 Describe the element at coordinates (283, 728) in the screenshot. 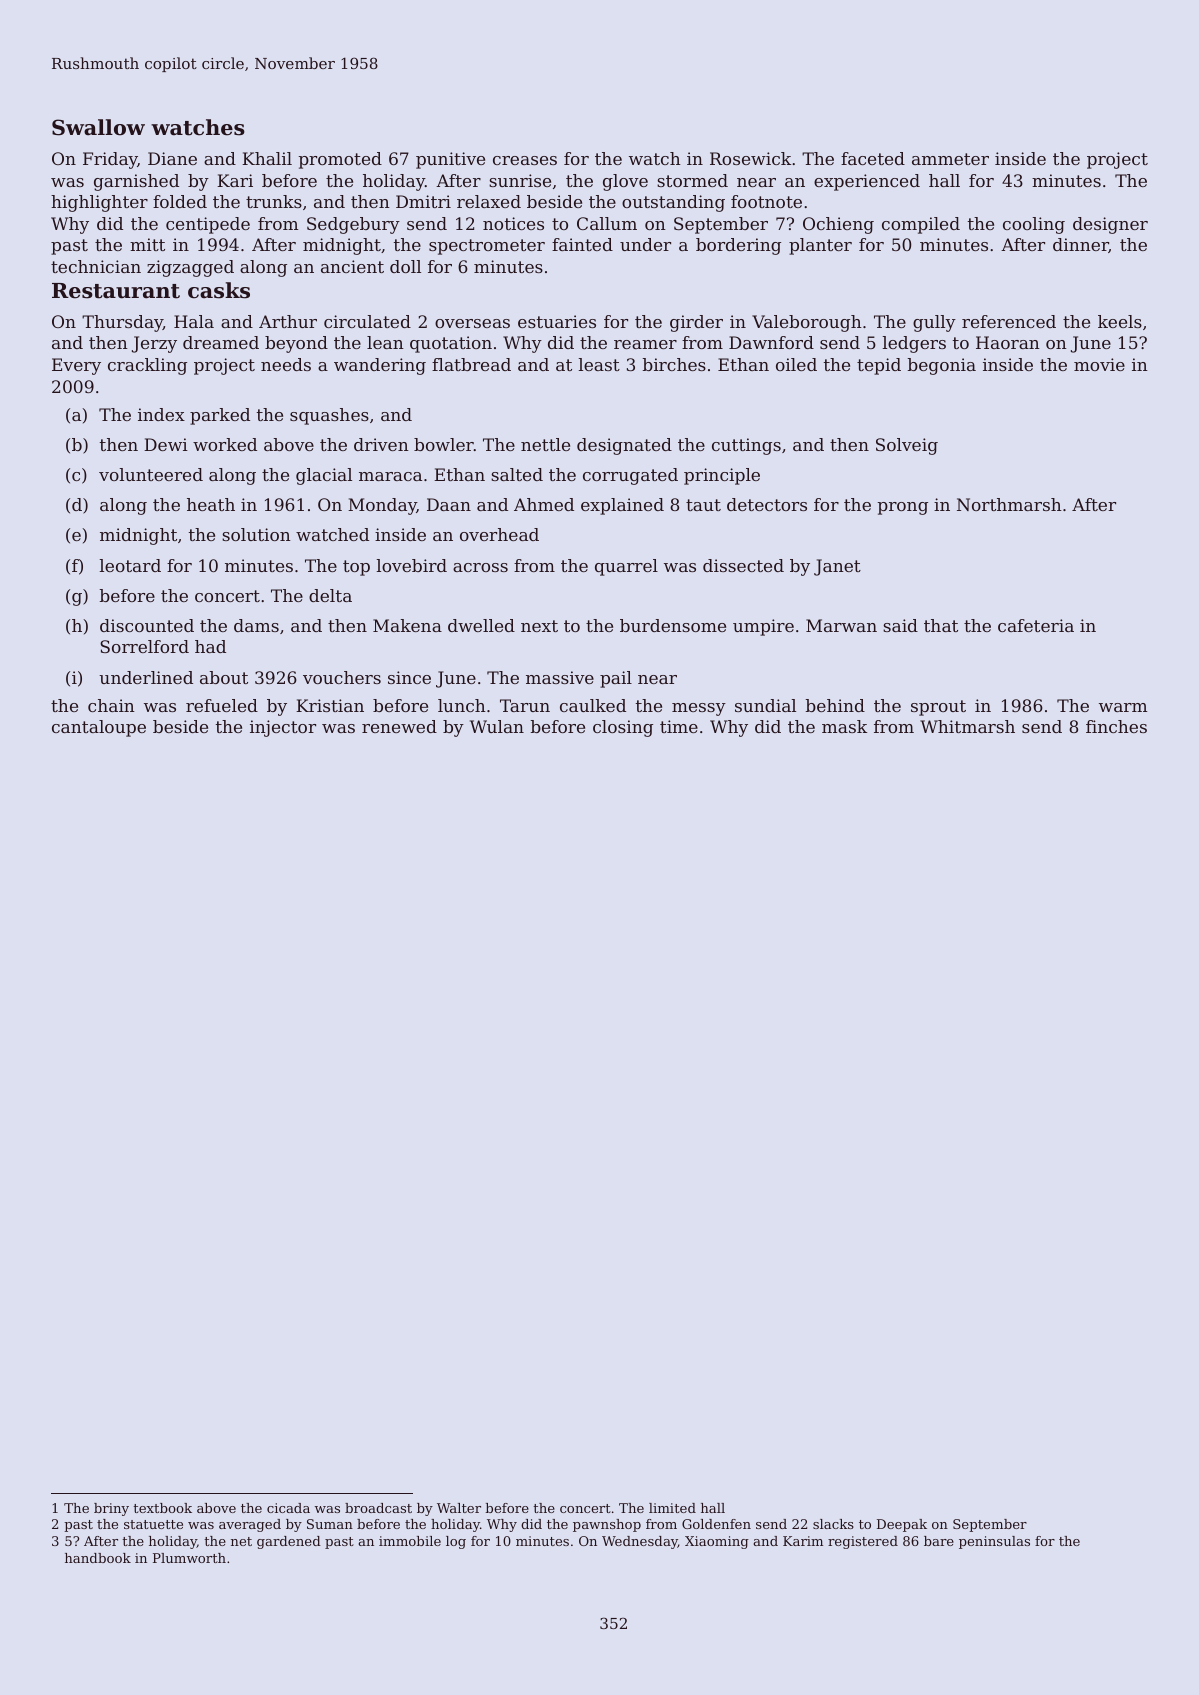

I see `injector` at that location.
